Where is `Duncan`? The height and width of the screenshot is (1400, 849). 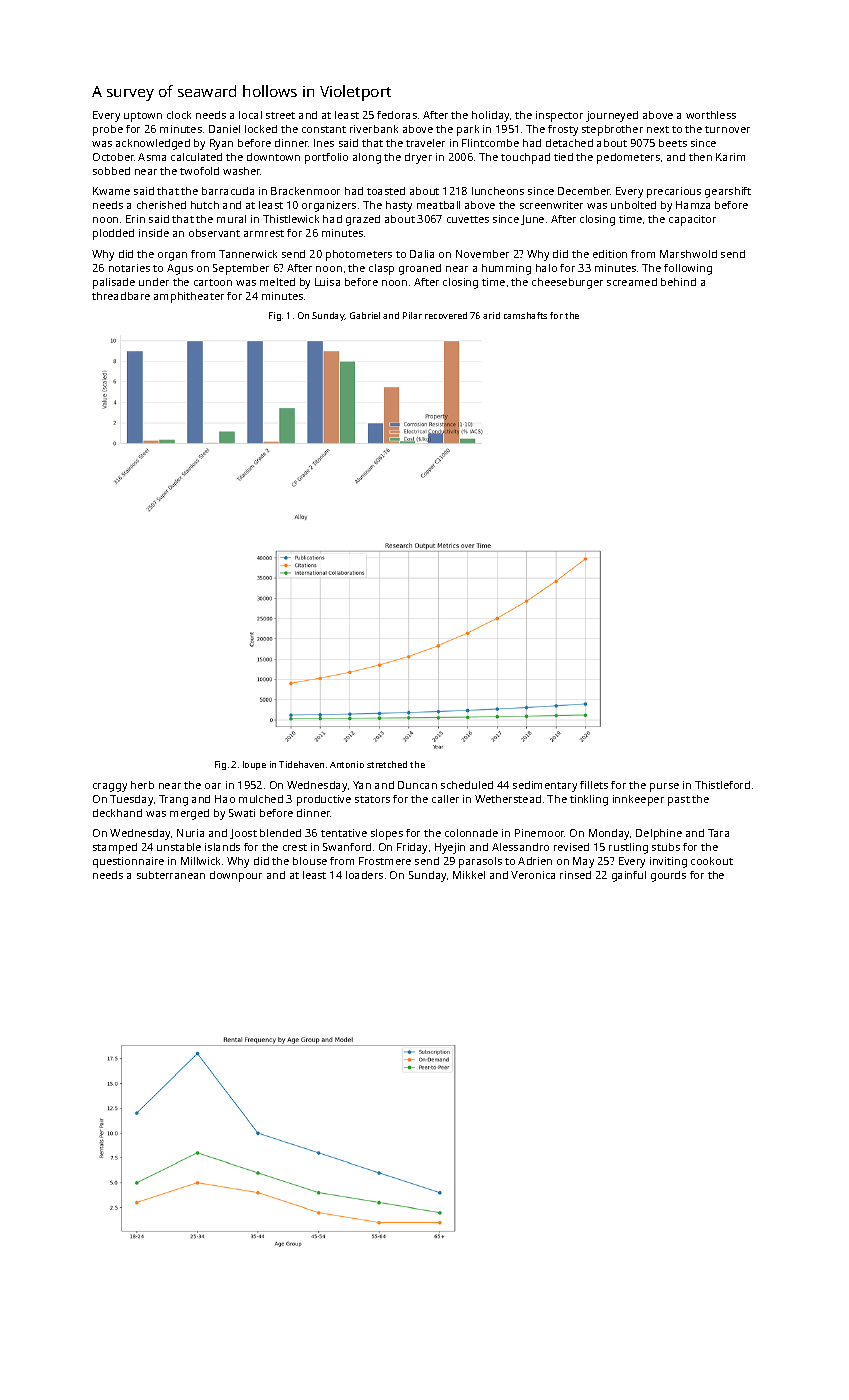 Duncan is located at coordinates (417, 785).
